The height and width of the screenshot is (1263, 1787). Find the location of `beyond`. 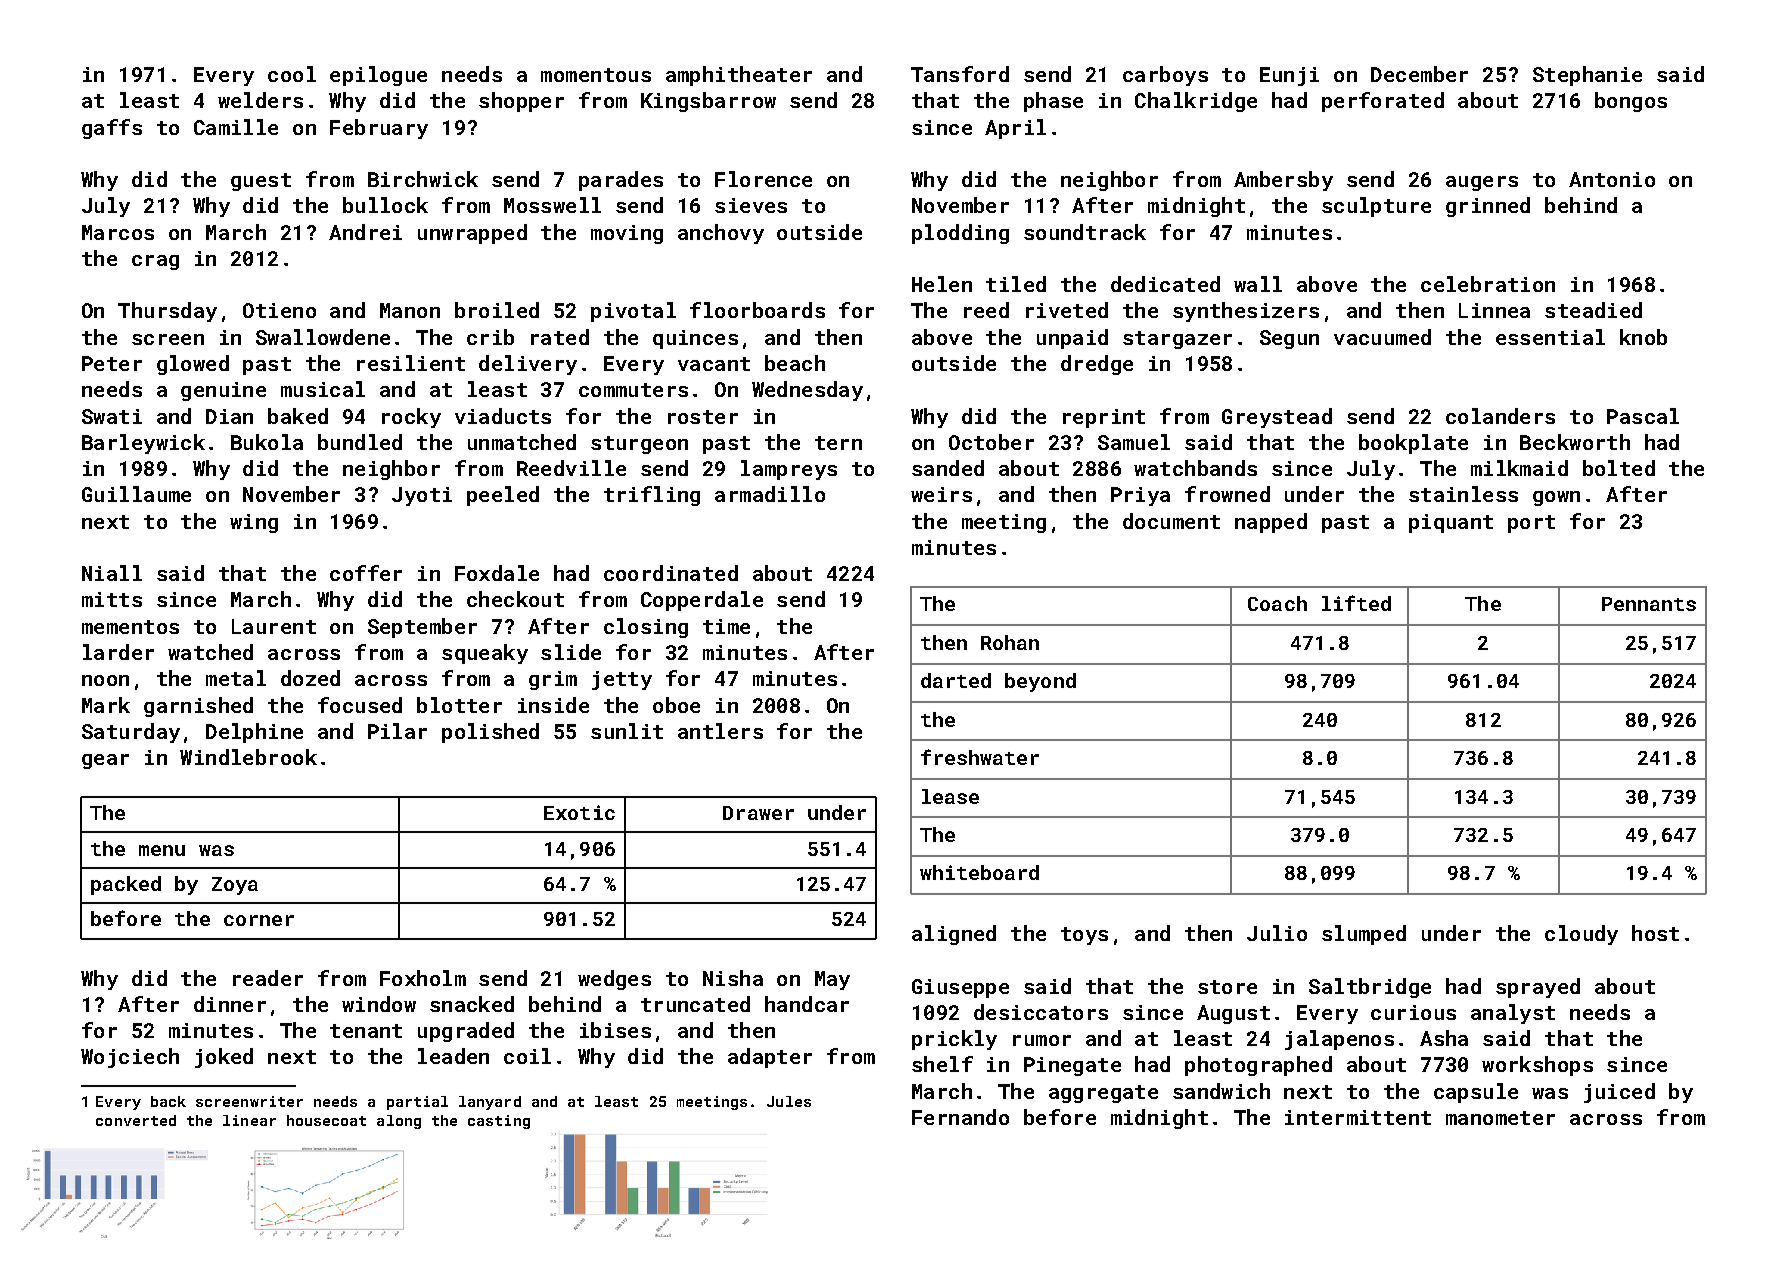

beyond is located at coordinates (1040, 682).
